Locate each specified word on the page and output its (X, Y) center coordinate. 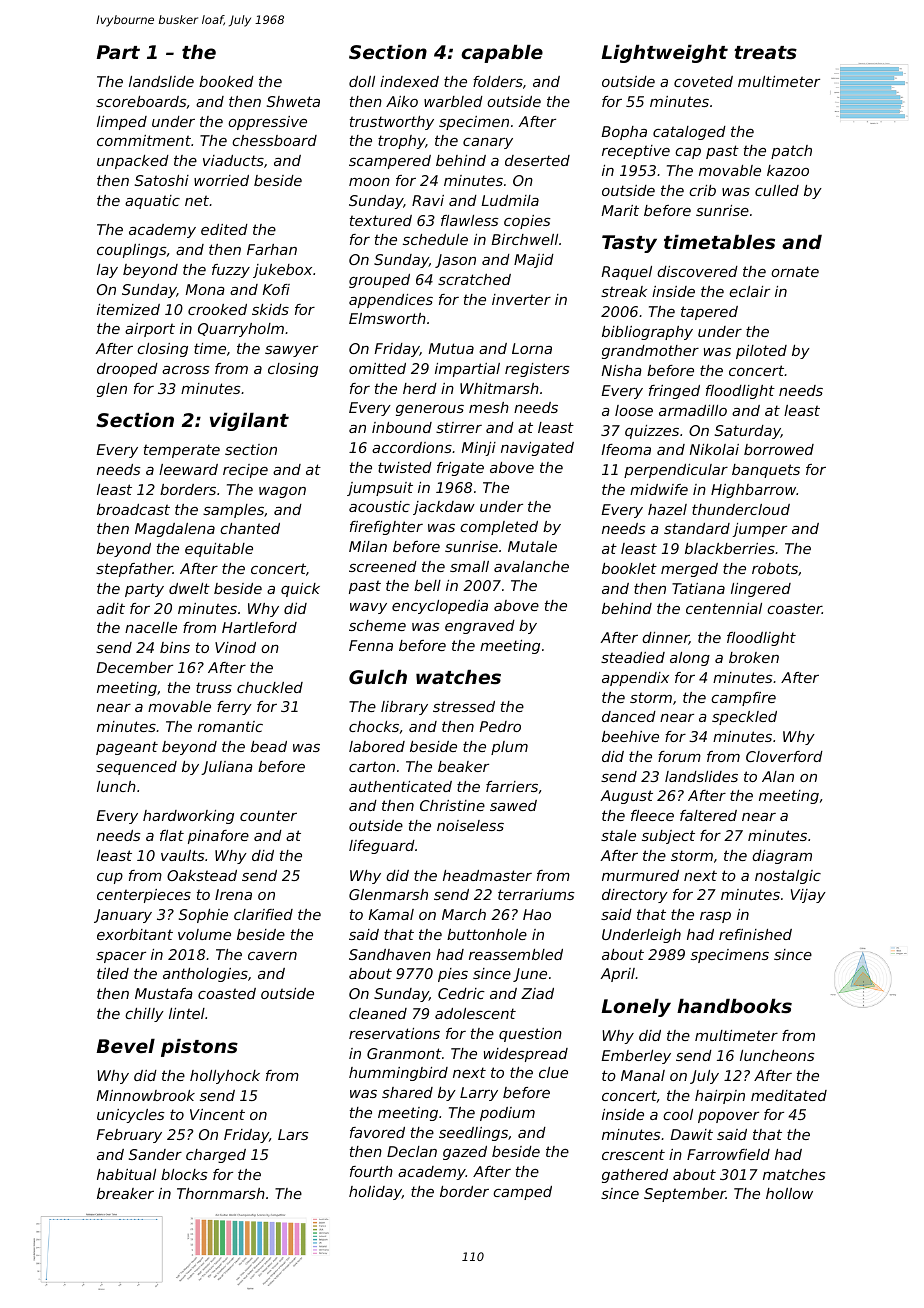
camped (522, 1193)
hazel (667, 509)
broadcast (133, 509)
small (469, 566)
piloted (761, 352)
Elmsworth (387, 318)
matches (794, 1174)
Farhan (272, 249)
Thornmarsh (221, 1193)
